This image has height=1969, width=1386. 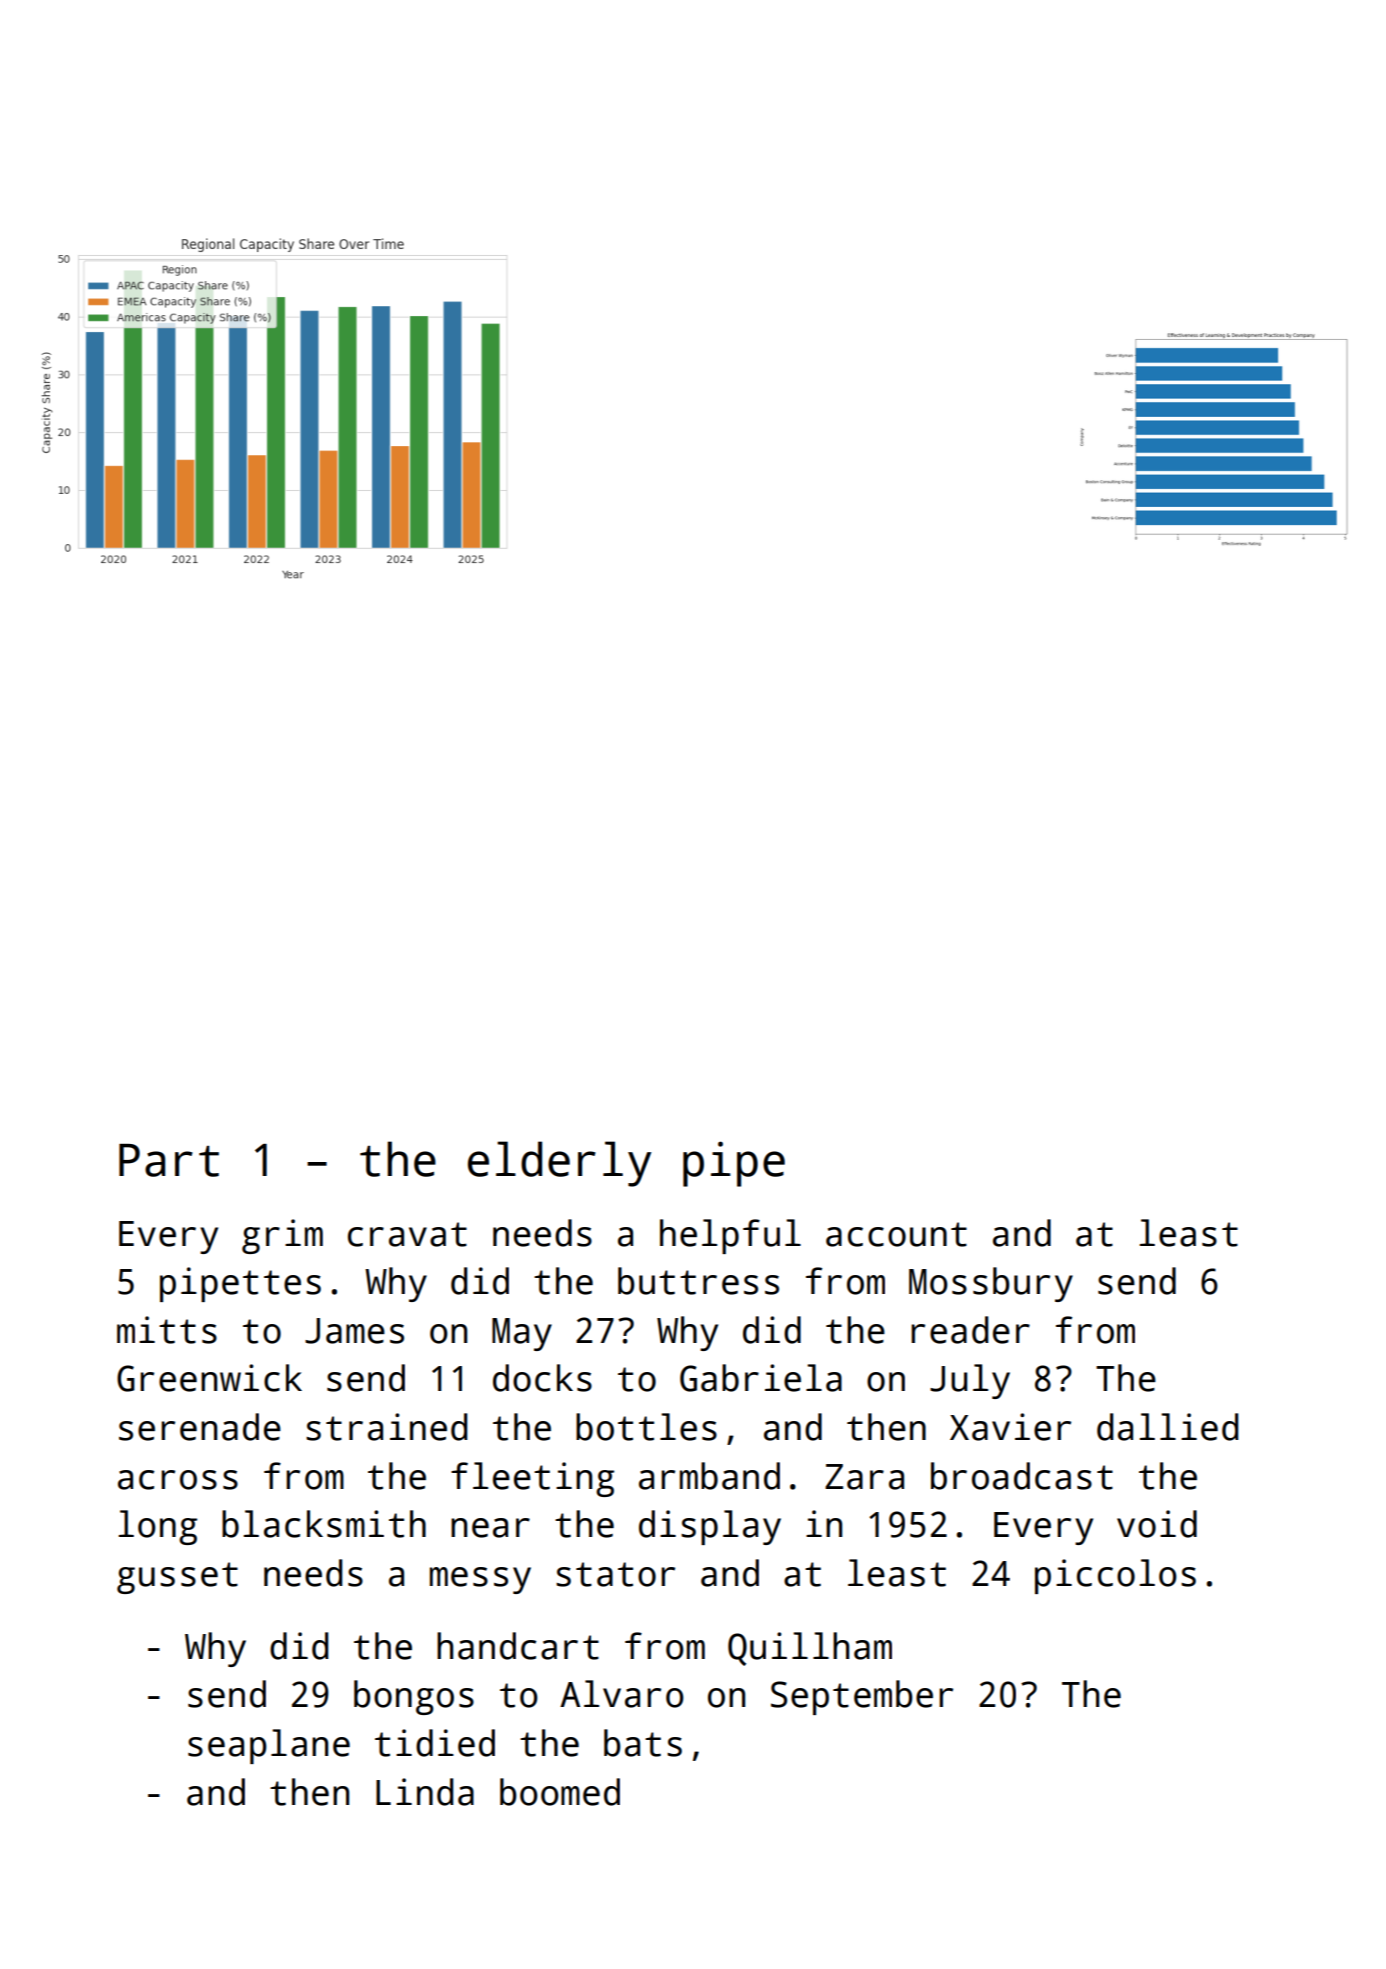 I want to click on Gabriela, so click(x=761, y=1378).
